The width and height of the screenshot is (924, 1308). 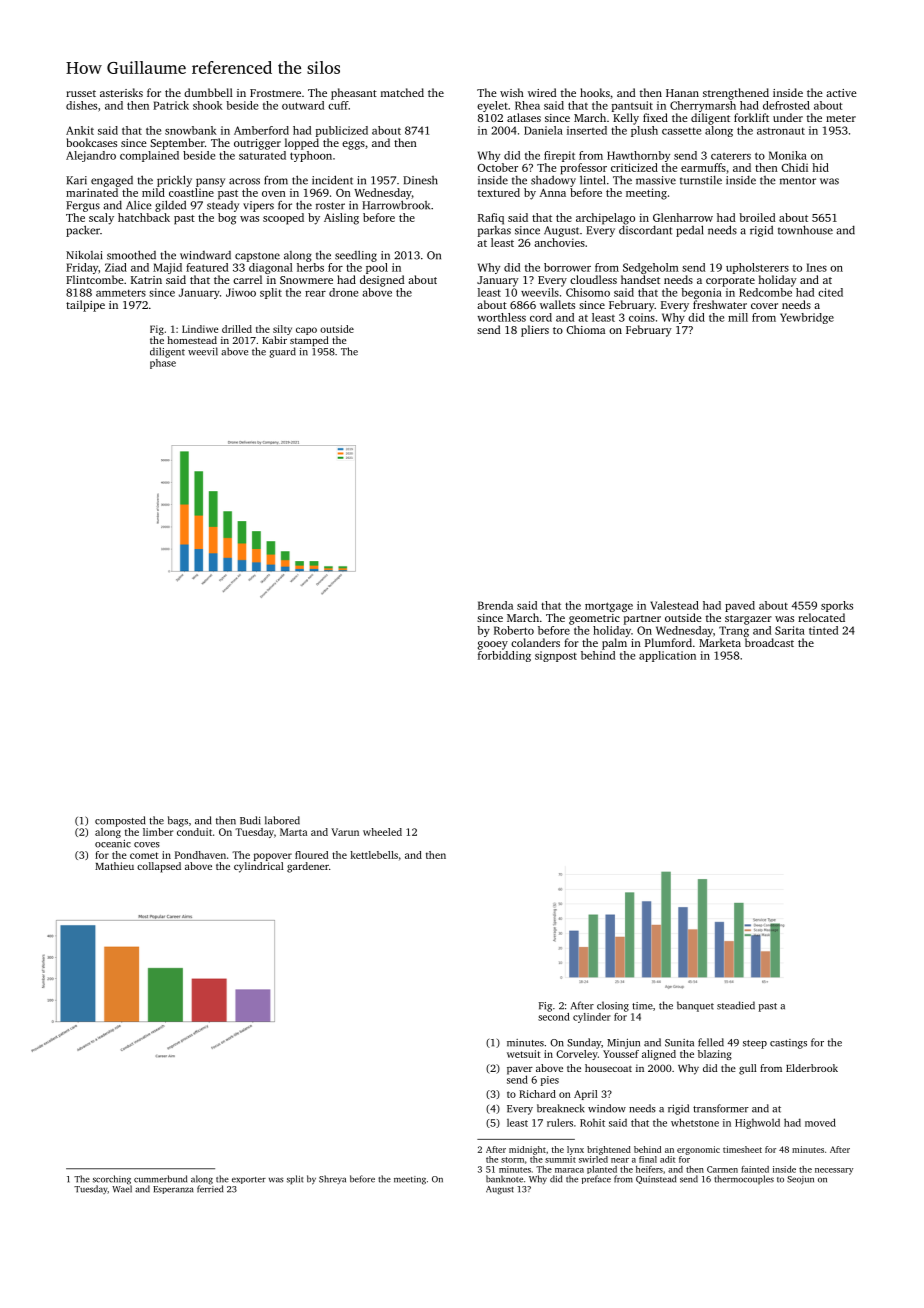 I want to click on Trang, so click(x=734, y=631).
